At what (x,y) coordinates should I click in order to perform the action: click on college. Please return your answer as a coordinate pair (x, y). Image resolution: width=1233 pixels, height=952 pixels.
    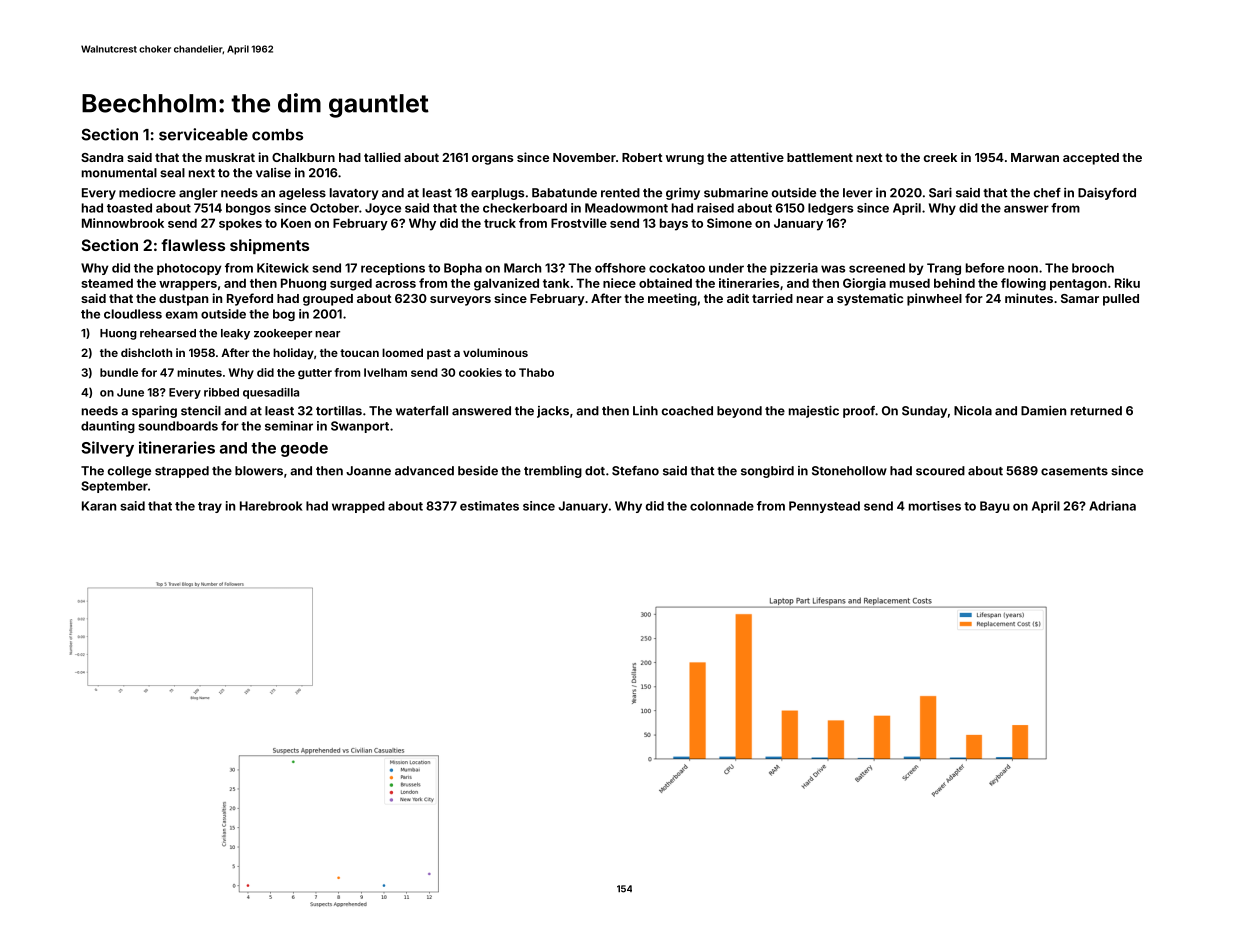
    Looking at the image, I should click on (129, 472).
